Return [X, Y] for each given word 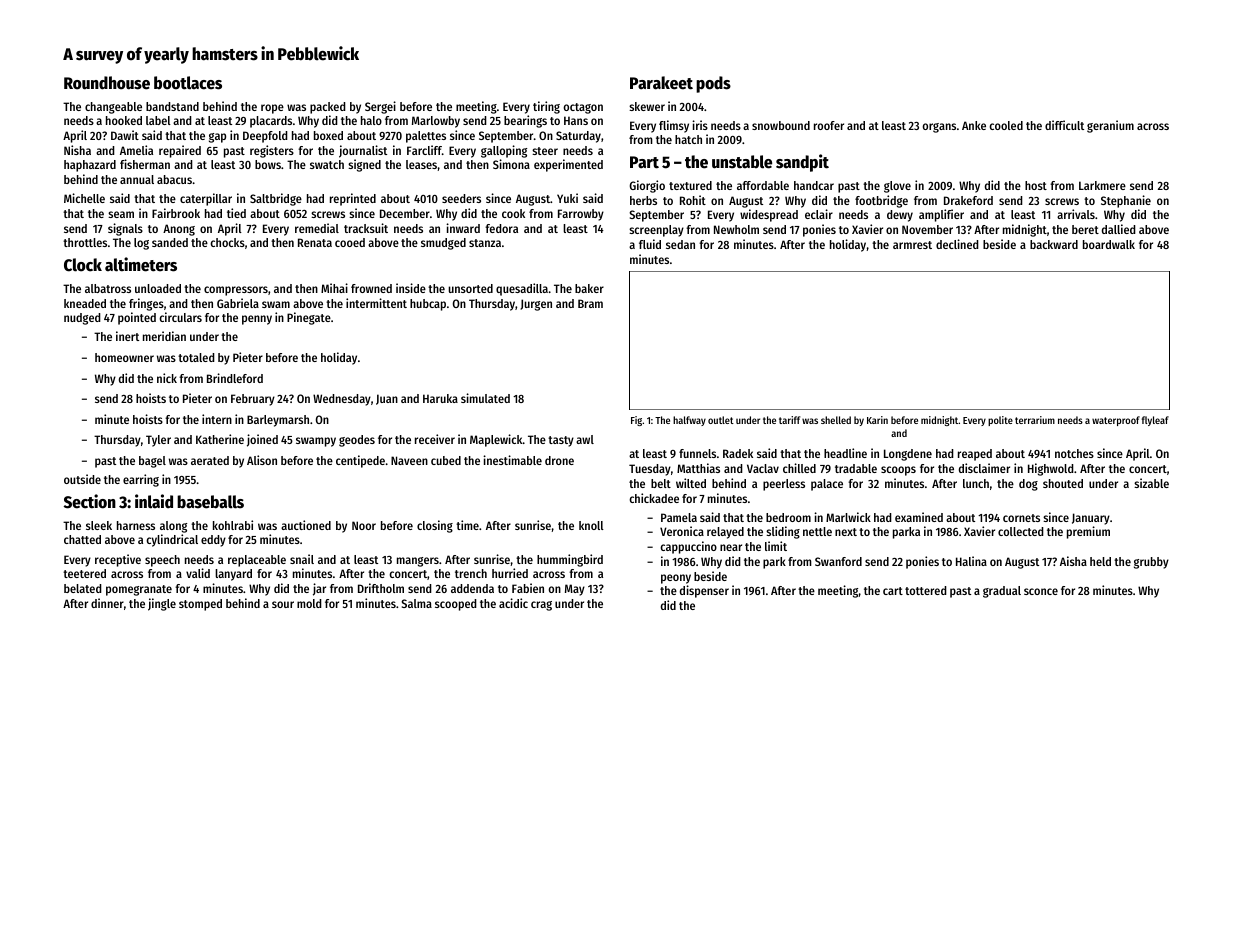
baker [589, 288]
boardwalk [1109, 244]
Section [90, 501]
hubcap [428, 305]
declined [957, 244]
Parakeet [661, 83]
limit [776, 546]
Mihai [334, 288]
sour [283, 604]
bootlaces [188, 83]
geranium [1110, 126]
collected [1021, 531]
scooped [456, 605]
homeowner [124, 357]
